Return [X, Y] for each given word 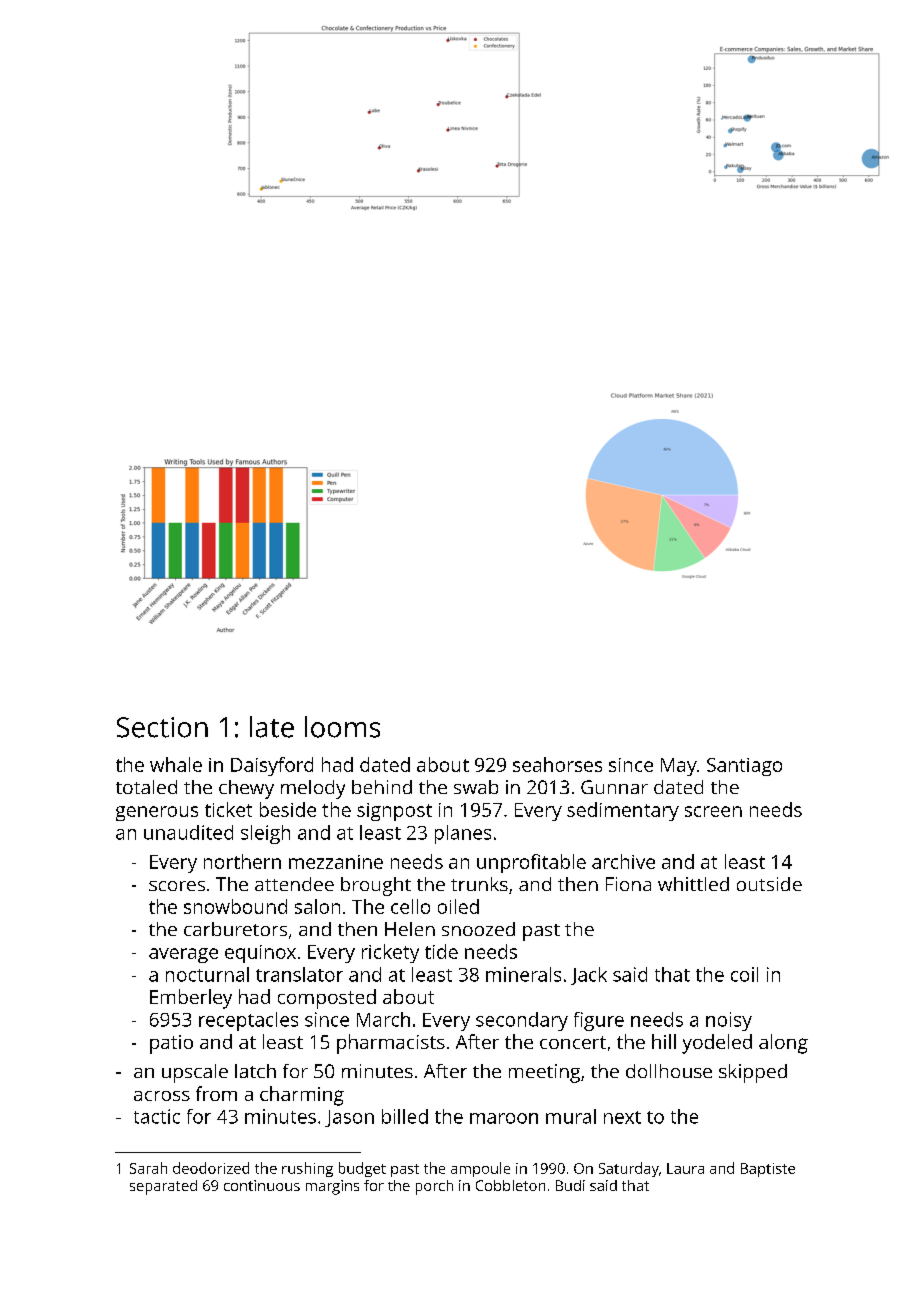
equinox [260, 954]
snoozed [478, 929]
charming [302, 1096]
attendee [294, 884]
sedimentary [623, 811]
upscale [195, 1073]
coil [744, 974]
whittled [693, 884]
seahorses [557, 764]
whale [176, 764]
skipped [753, 1073]
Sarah [148, 1168]
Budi [570, 1185]
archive [623, 861]
